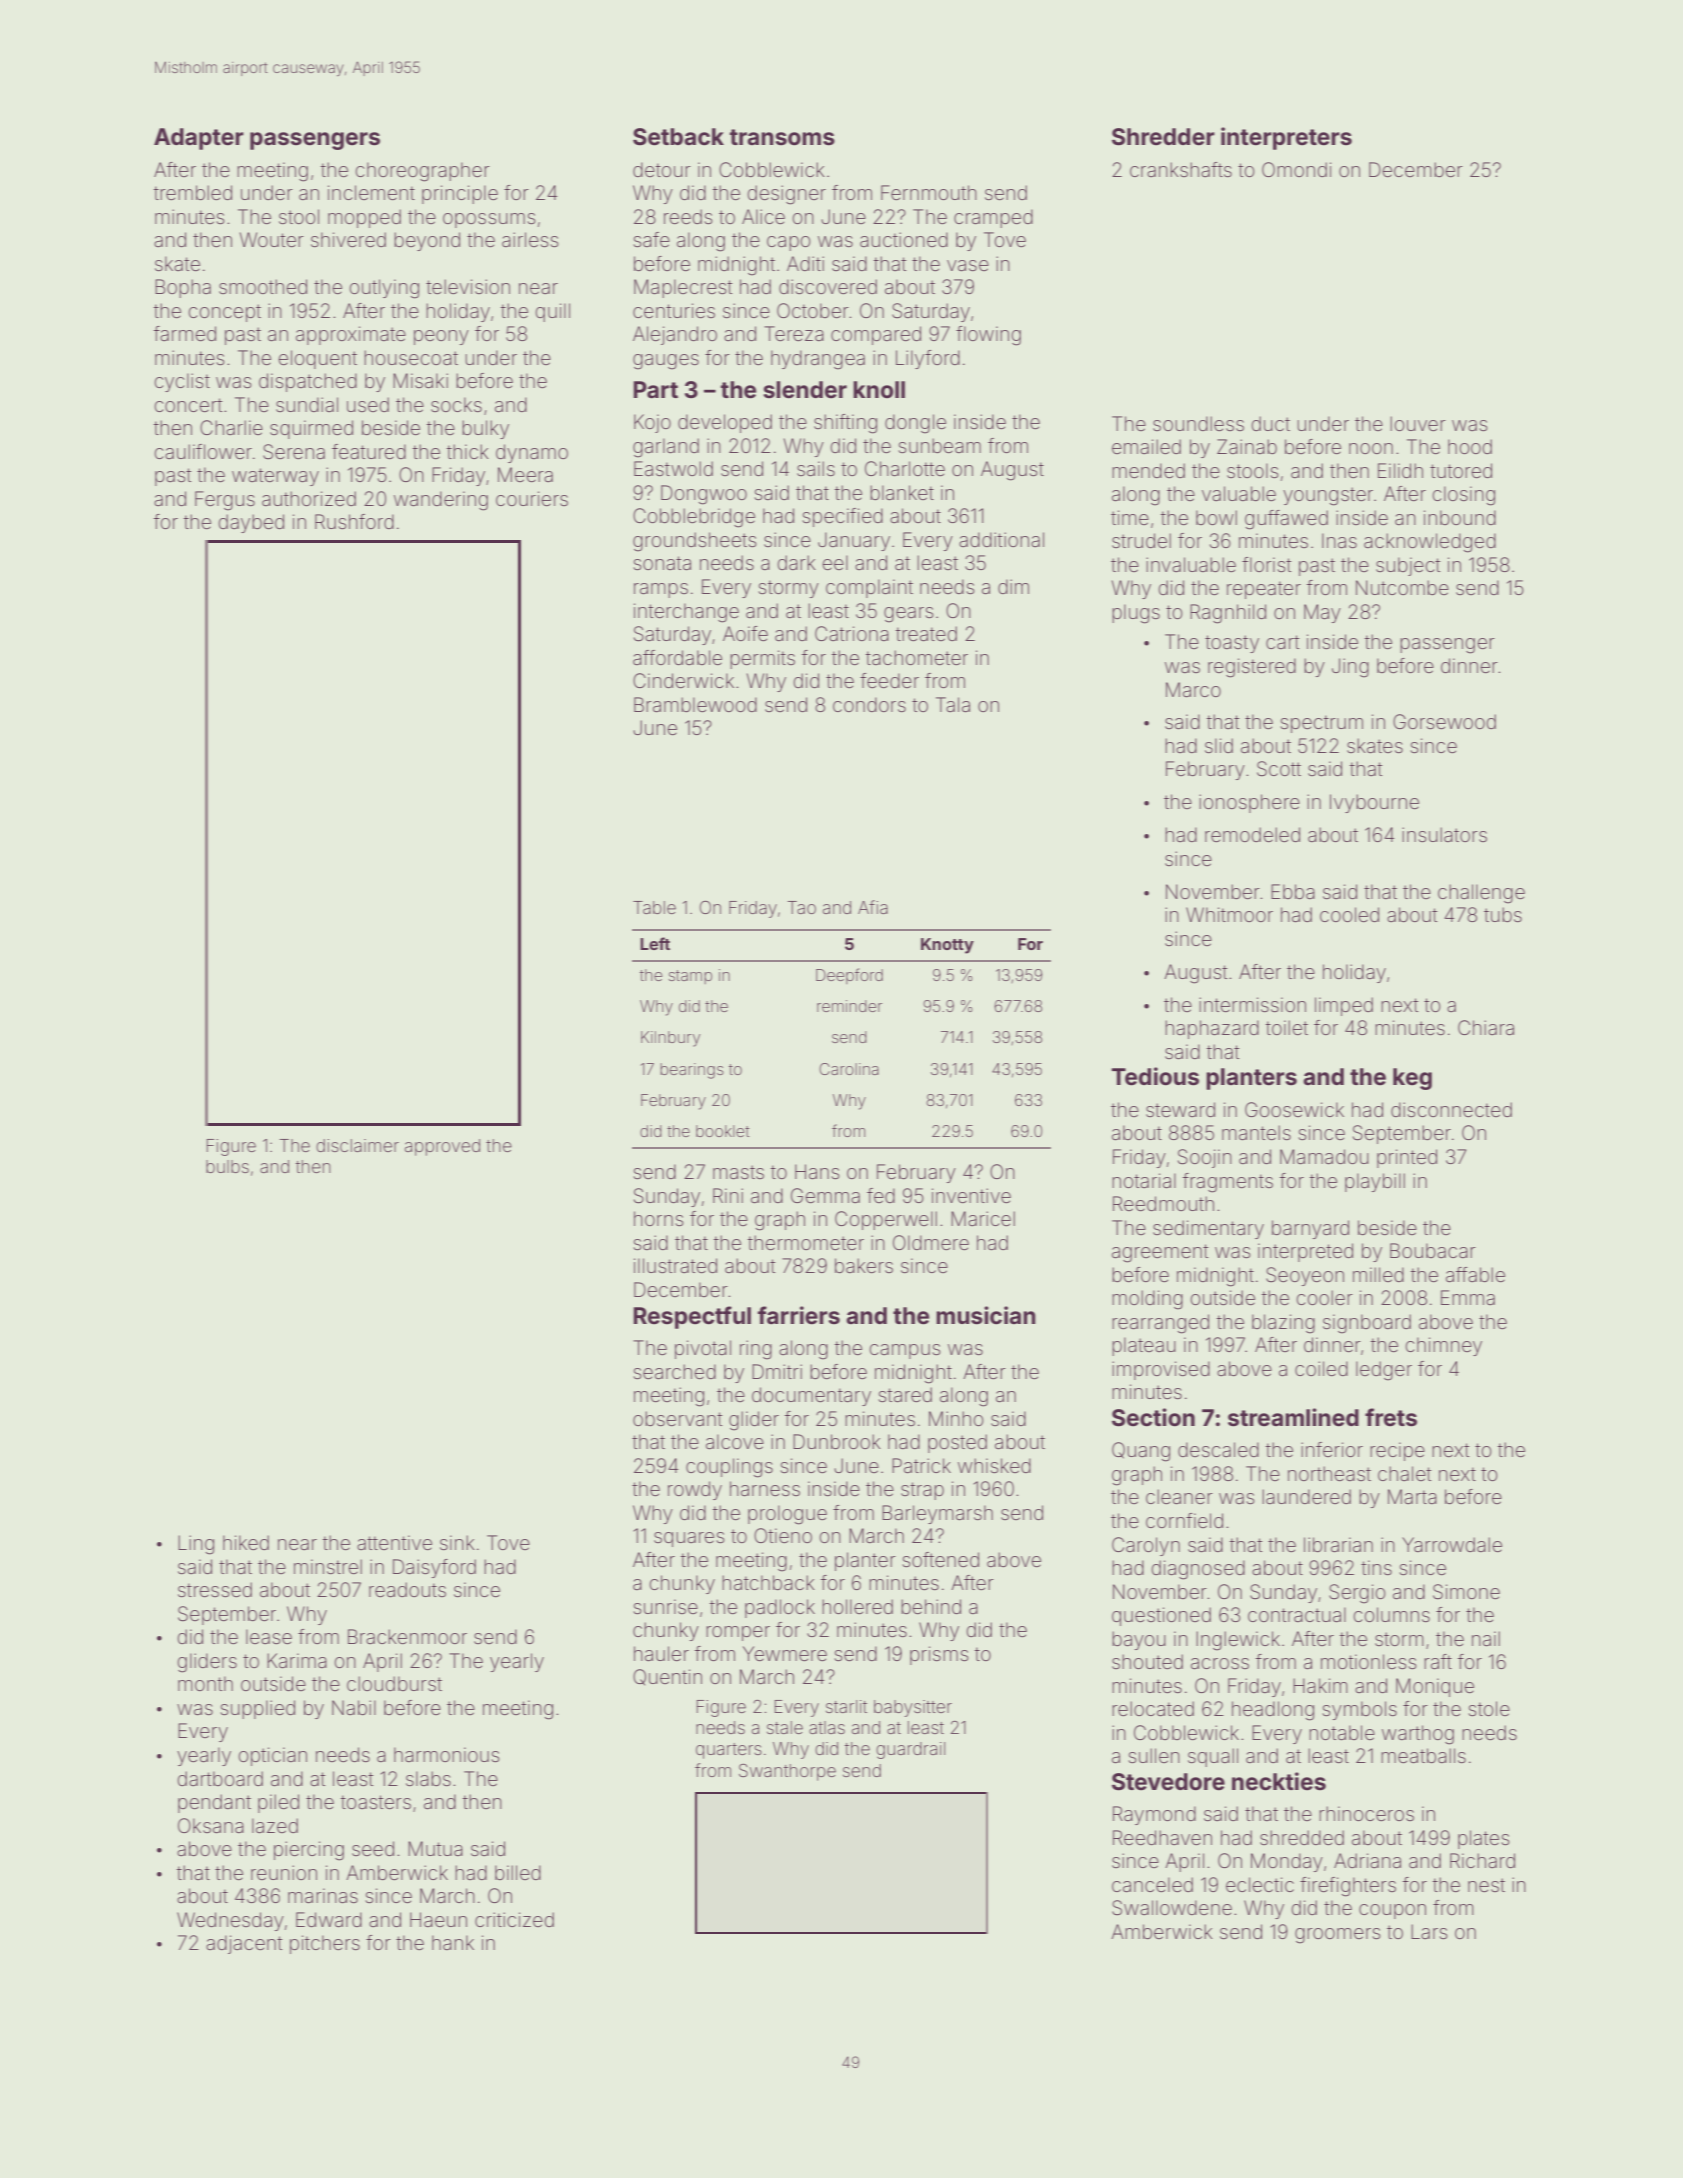 Image resolution: width=1683 pixels, height=2178 pixels. Describe the element at coordinates (1402, 587) in the screenshot. I see `Nutcombe` at that location.
